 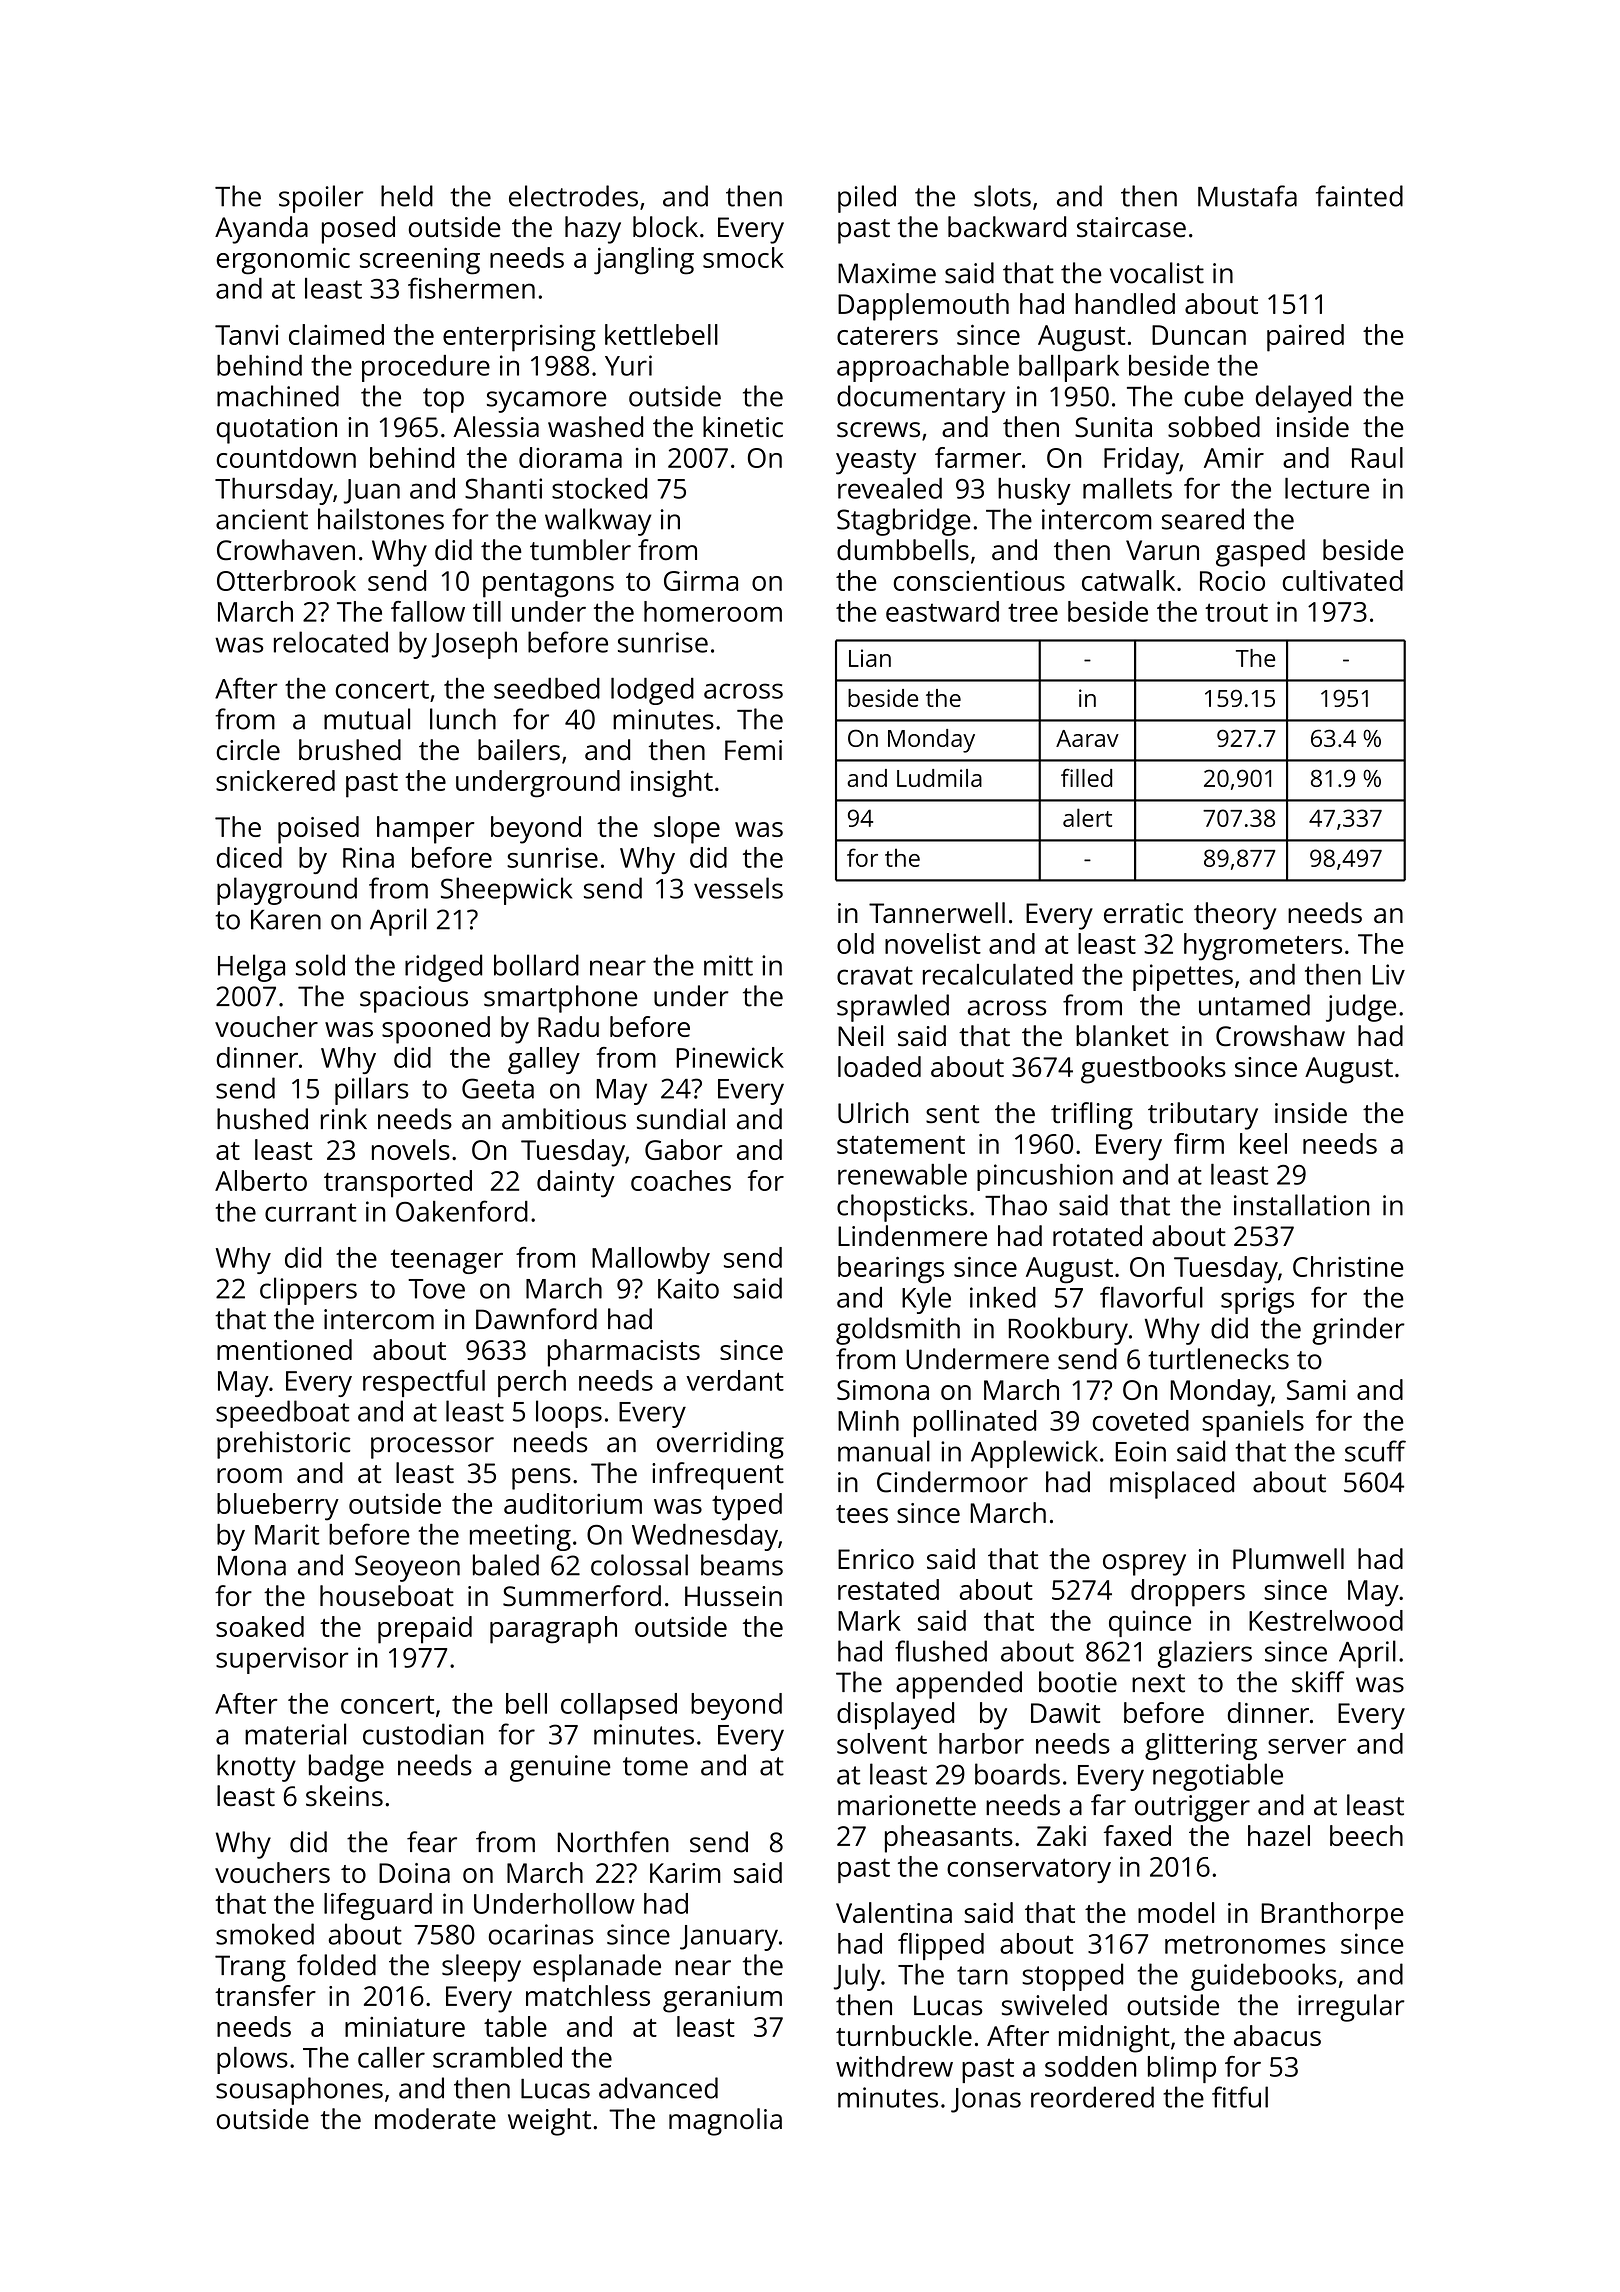 What do you see at coordinates (1086, 777) in the image?
I see `filled` at bounding box center [1086, 777].
